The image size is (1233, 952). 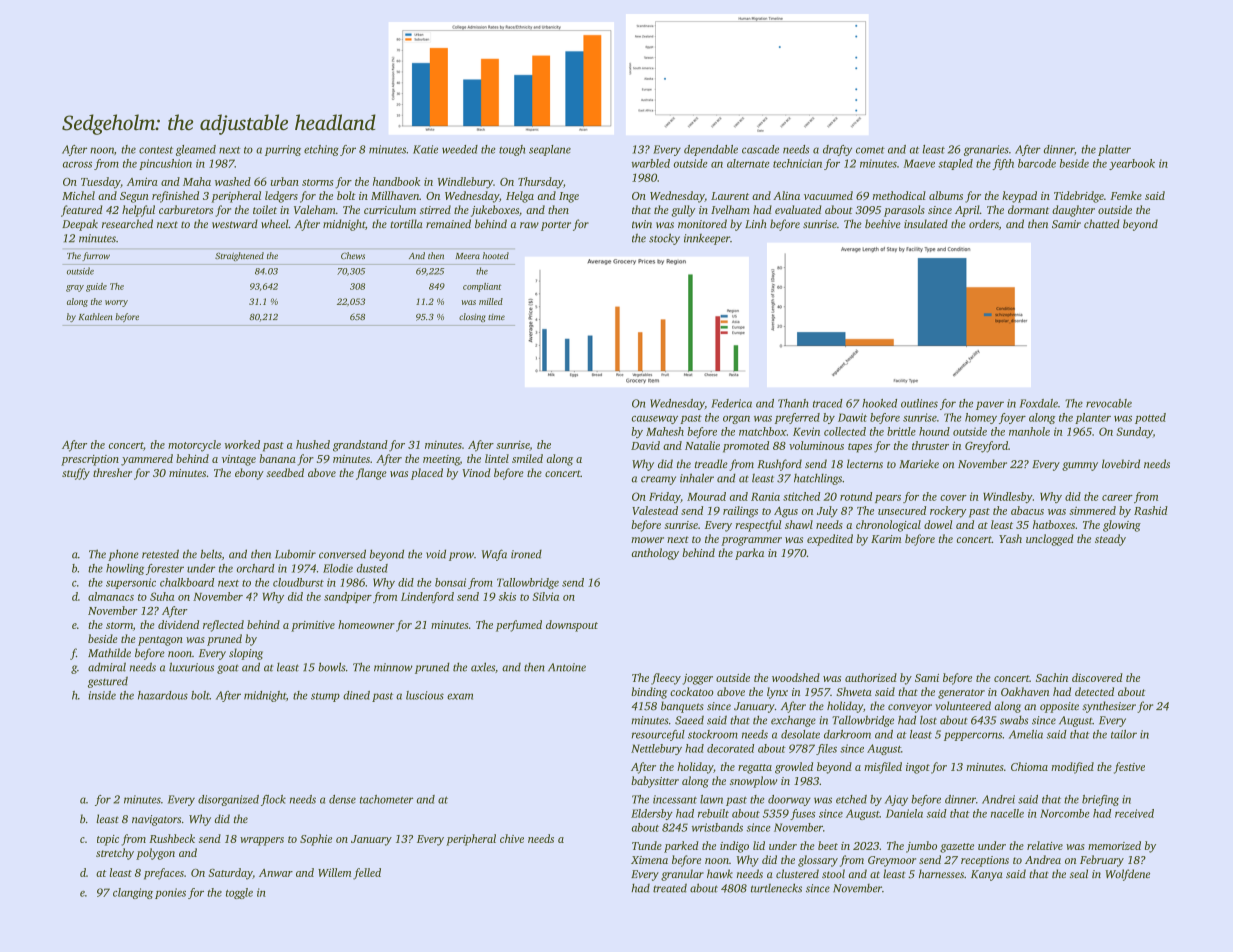 What do you see at coordinates (702, 445) in the screenshot?
I see `Natalie` at bounding box center [702, 445].
